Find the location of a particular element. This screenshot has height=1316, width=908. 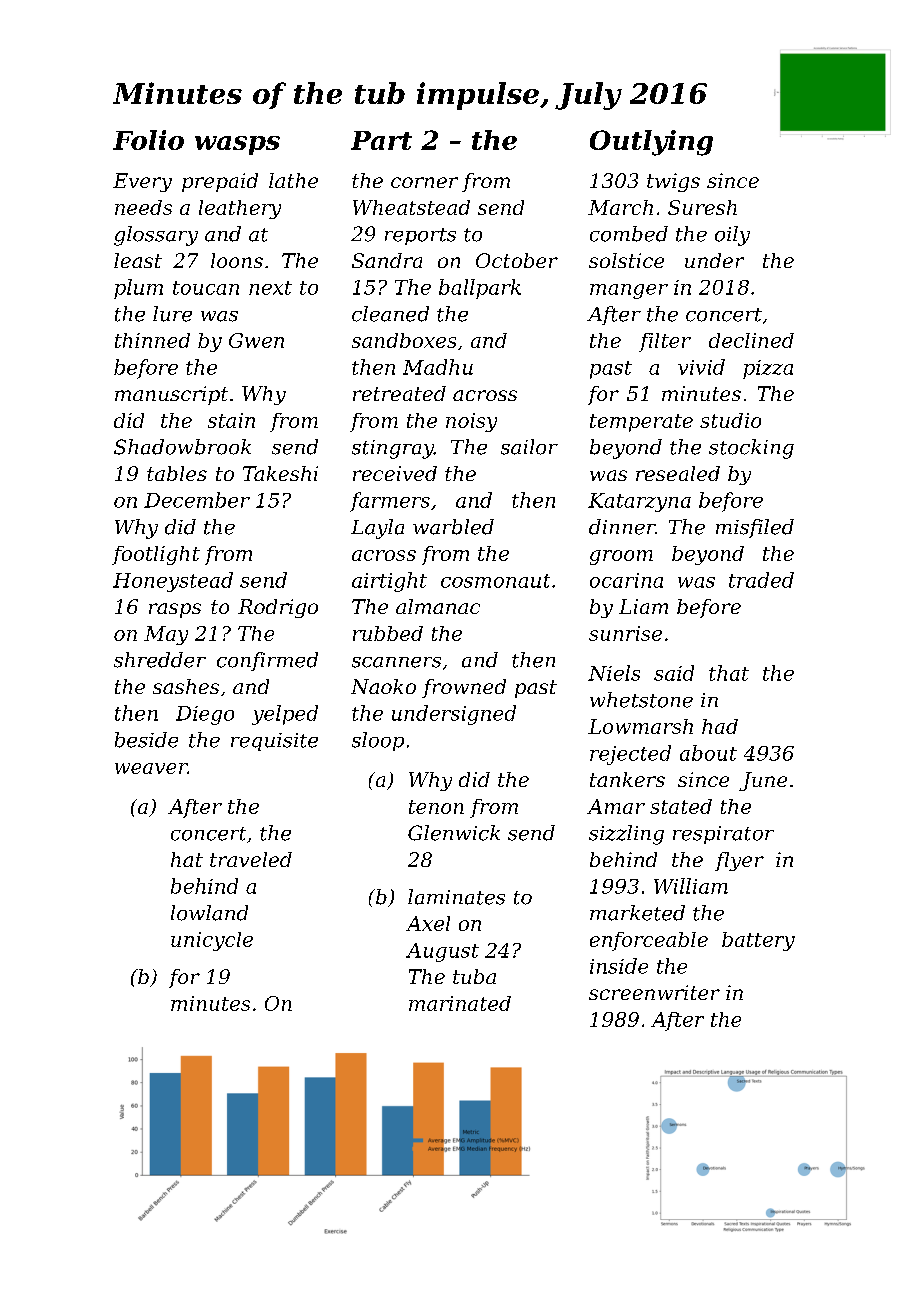

beside is located at coordinates (146, 740).
